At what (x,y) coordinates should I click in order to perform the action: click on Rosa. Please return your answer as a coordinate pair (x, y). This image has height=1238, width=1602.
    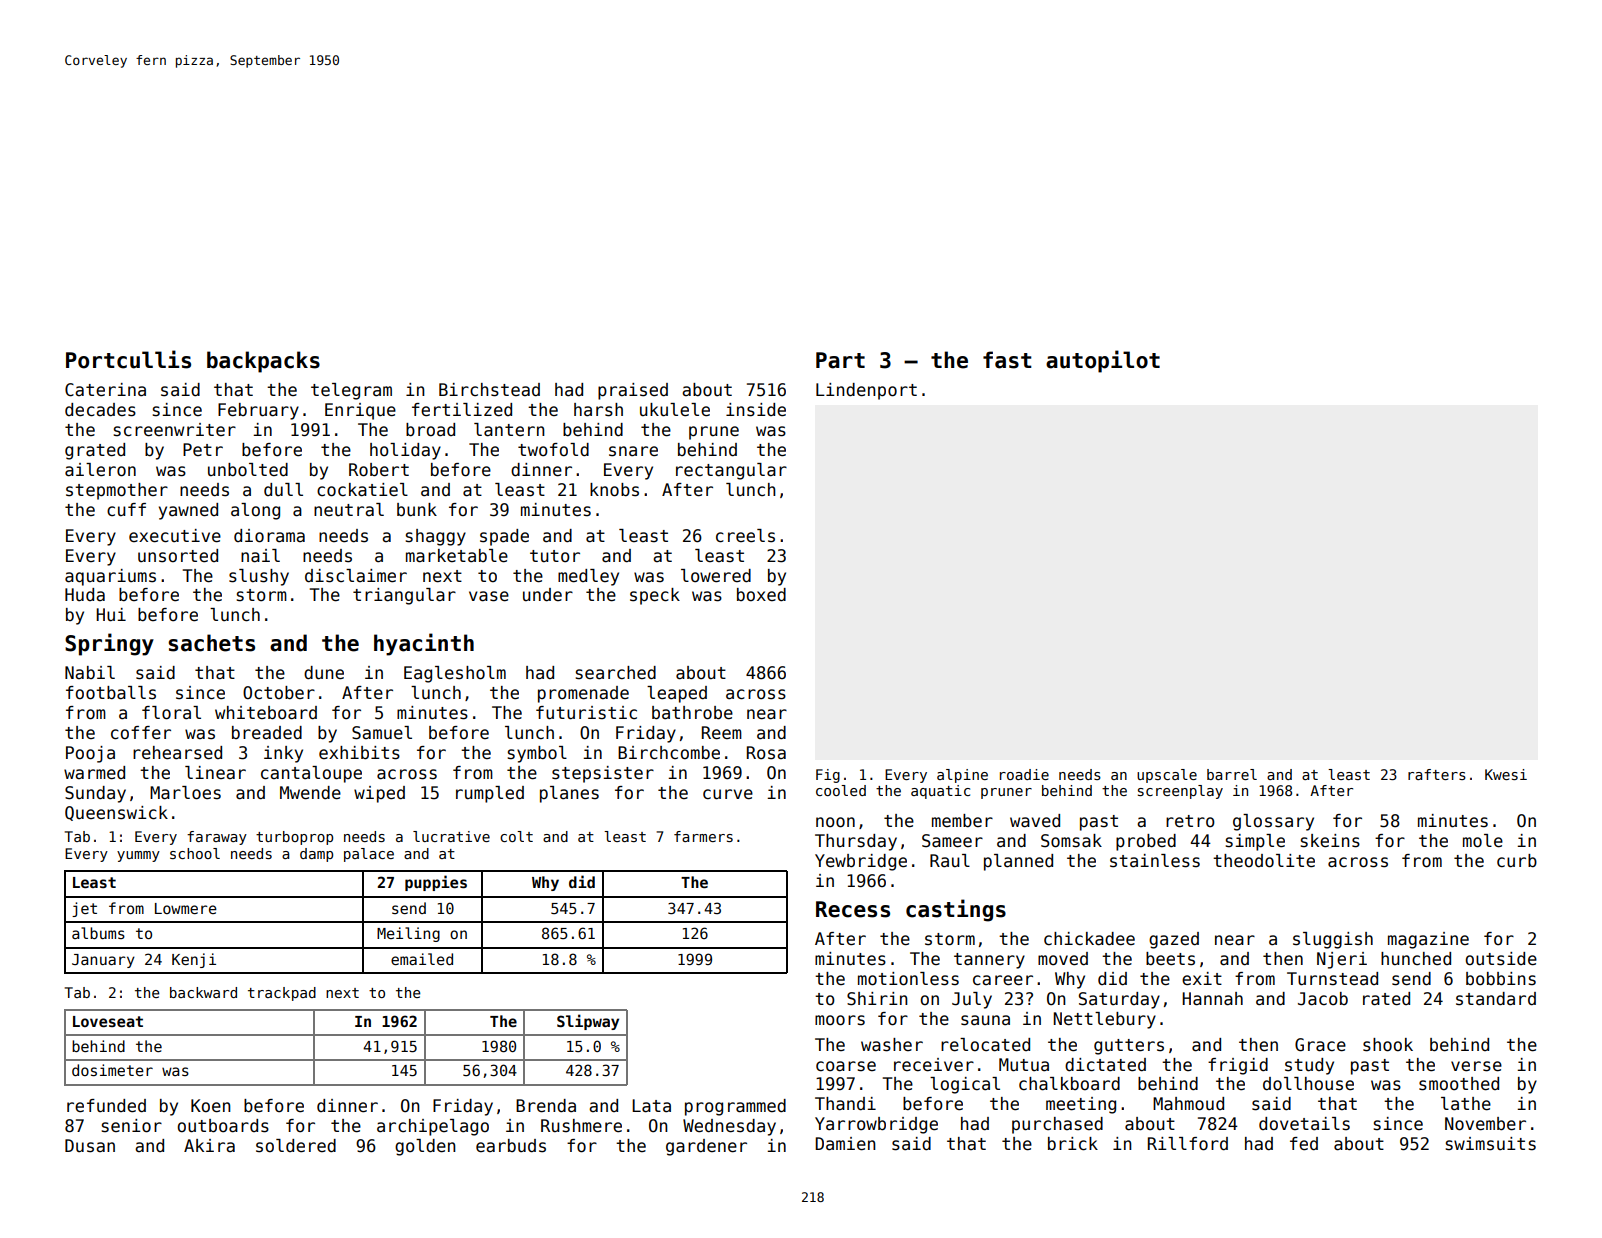
    Looking at the image, I should click on (766, 753).
